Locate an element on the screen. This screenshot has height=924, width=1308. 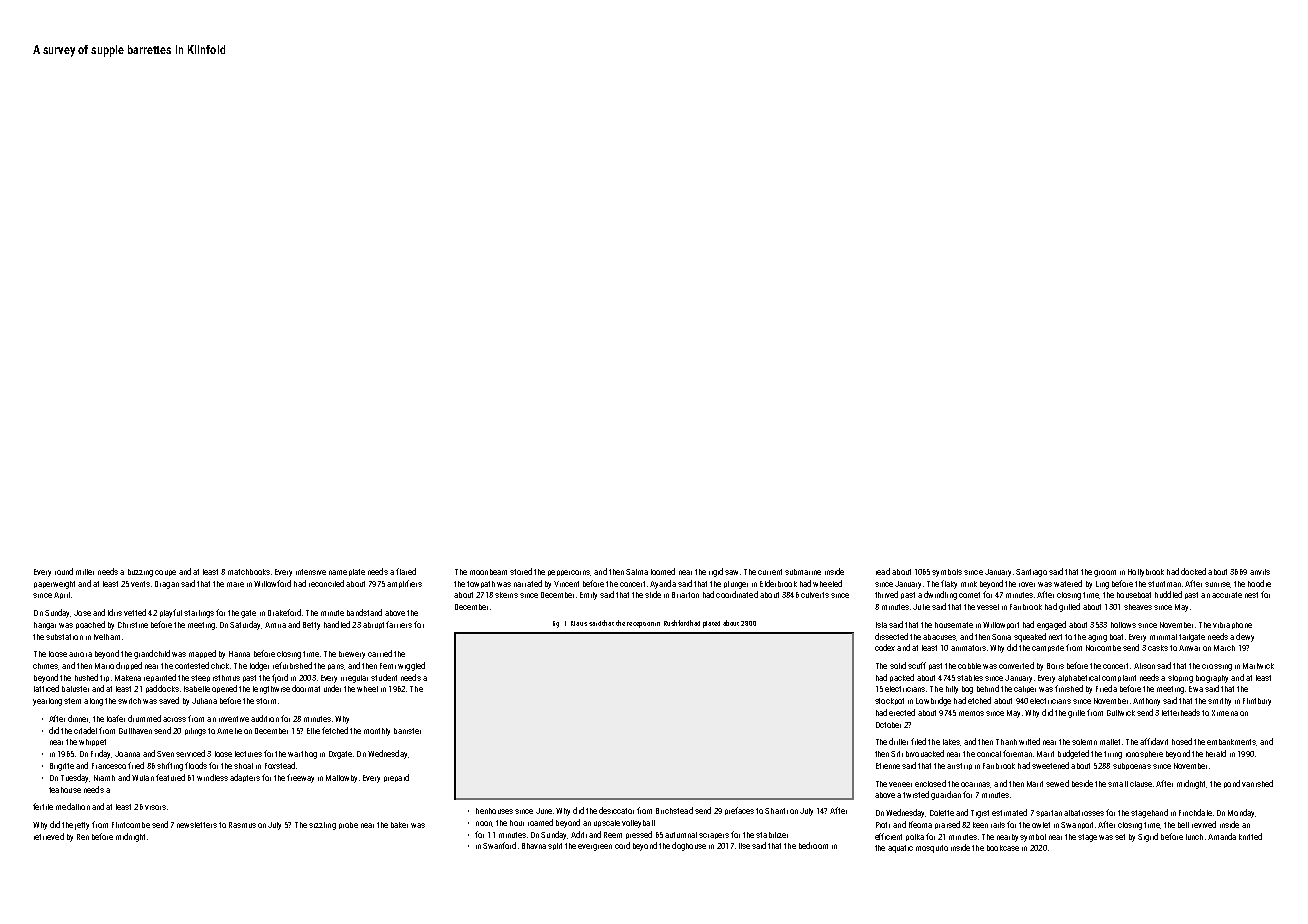
Swanford is located at coordinates (499, 845).
